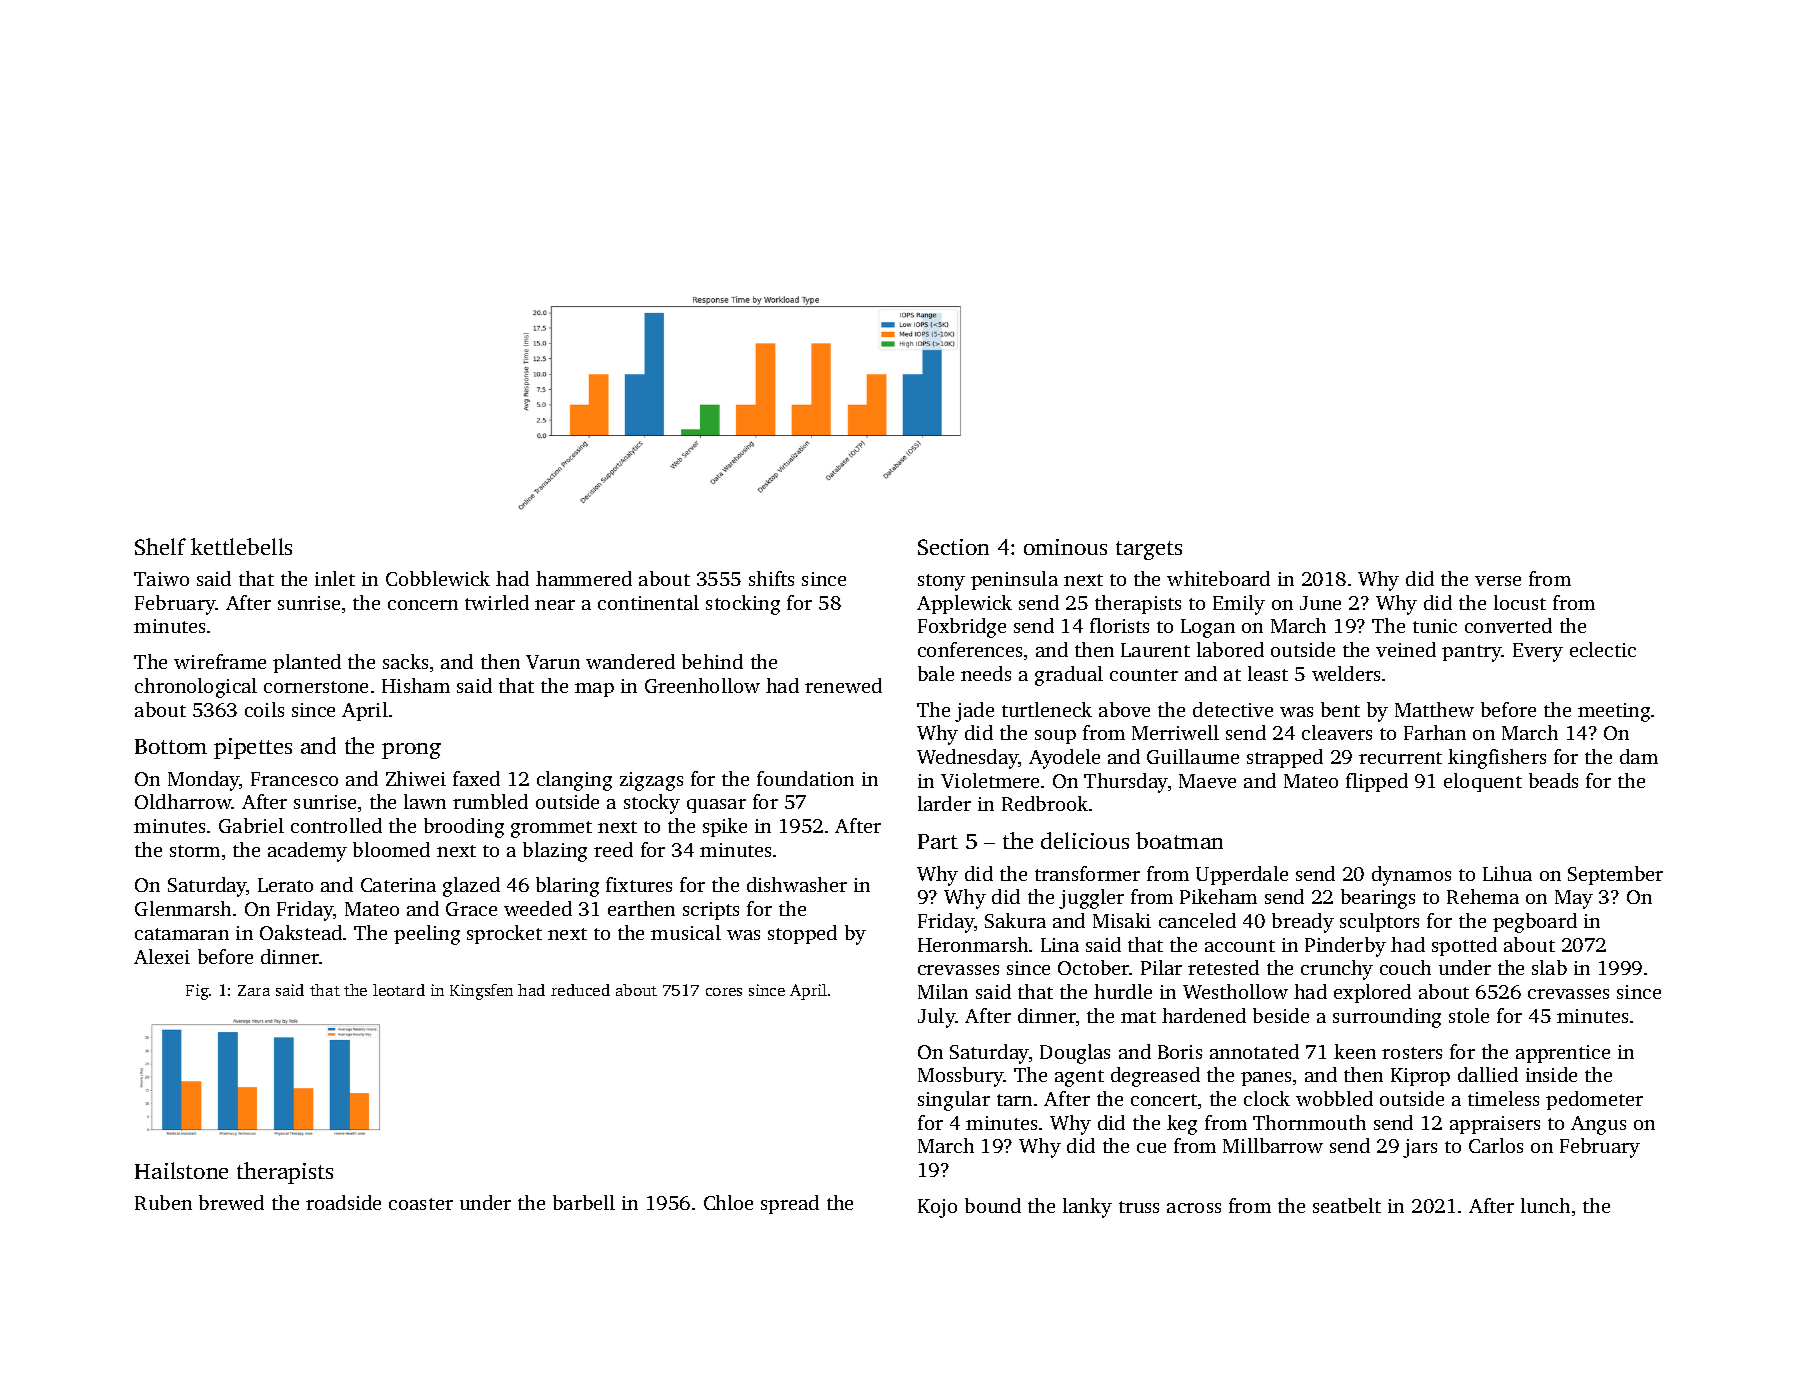 The width and height of the image is (1801, 1391). What do you see at coordinates (1594, 1100) in the image?
I see `pedometer` at bounding box center [1594, 1100].
